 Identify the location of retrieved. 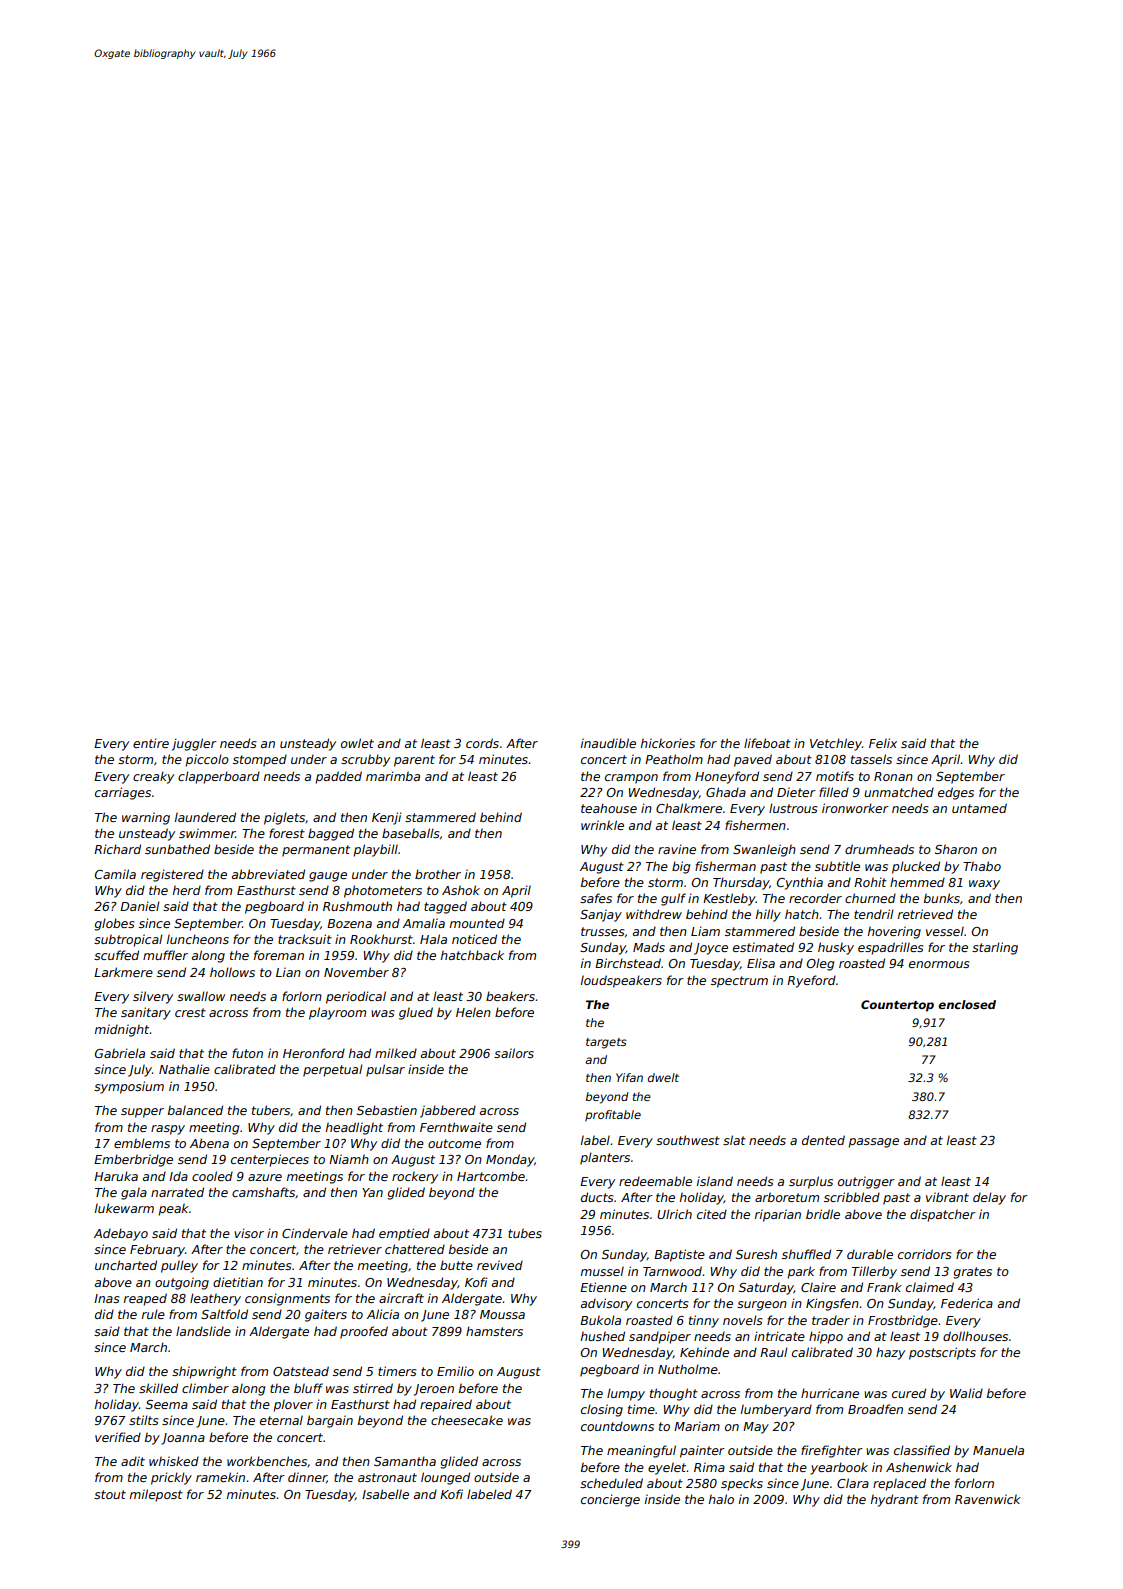
(925, 914).
